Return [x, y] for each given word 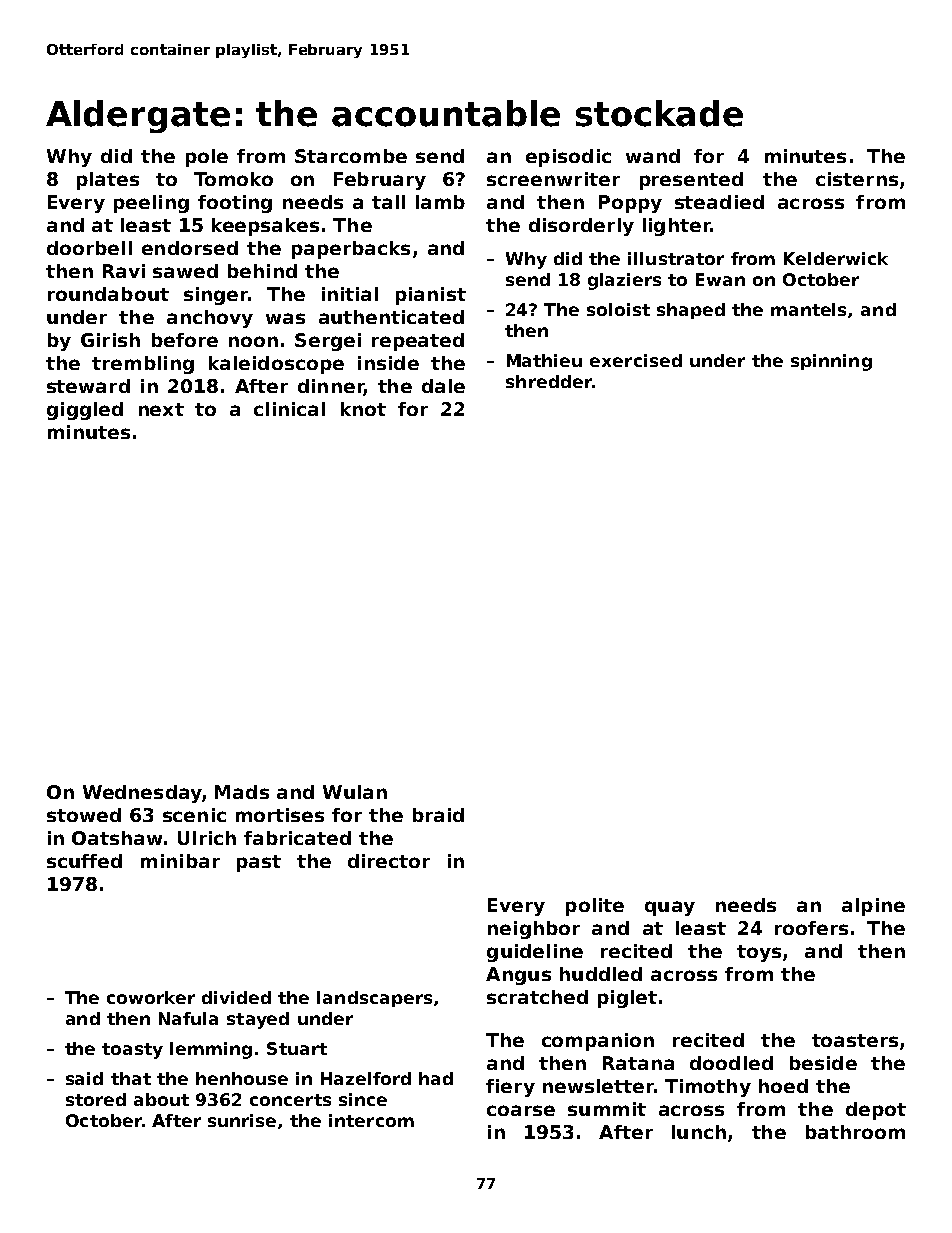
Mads [242, 792]
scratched [537, 997]
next [161, 409]
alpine [873, 907]
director [389, 861]
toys [759, 953]
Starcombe [351, 156]
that [131, 1078]
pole [207, 158]
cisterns [857, 179]
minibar [180, 861]
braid [438, 815]
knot [363, 409]
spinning [831, 362]
